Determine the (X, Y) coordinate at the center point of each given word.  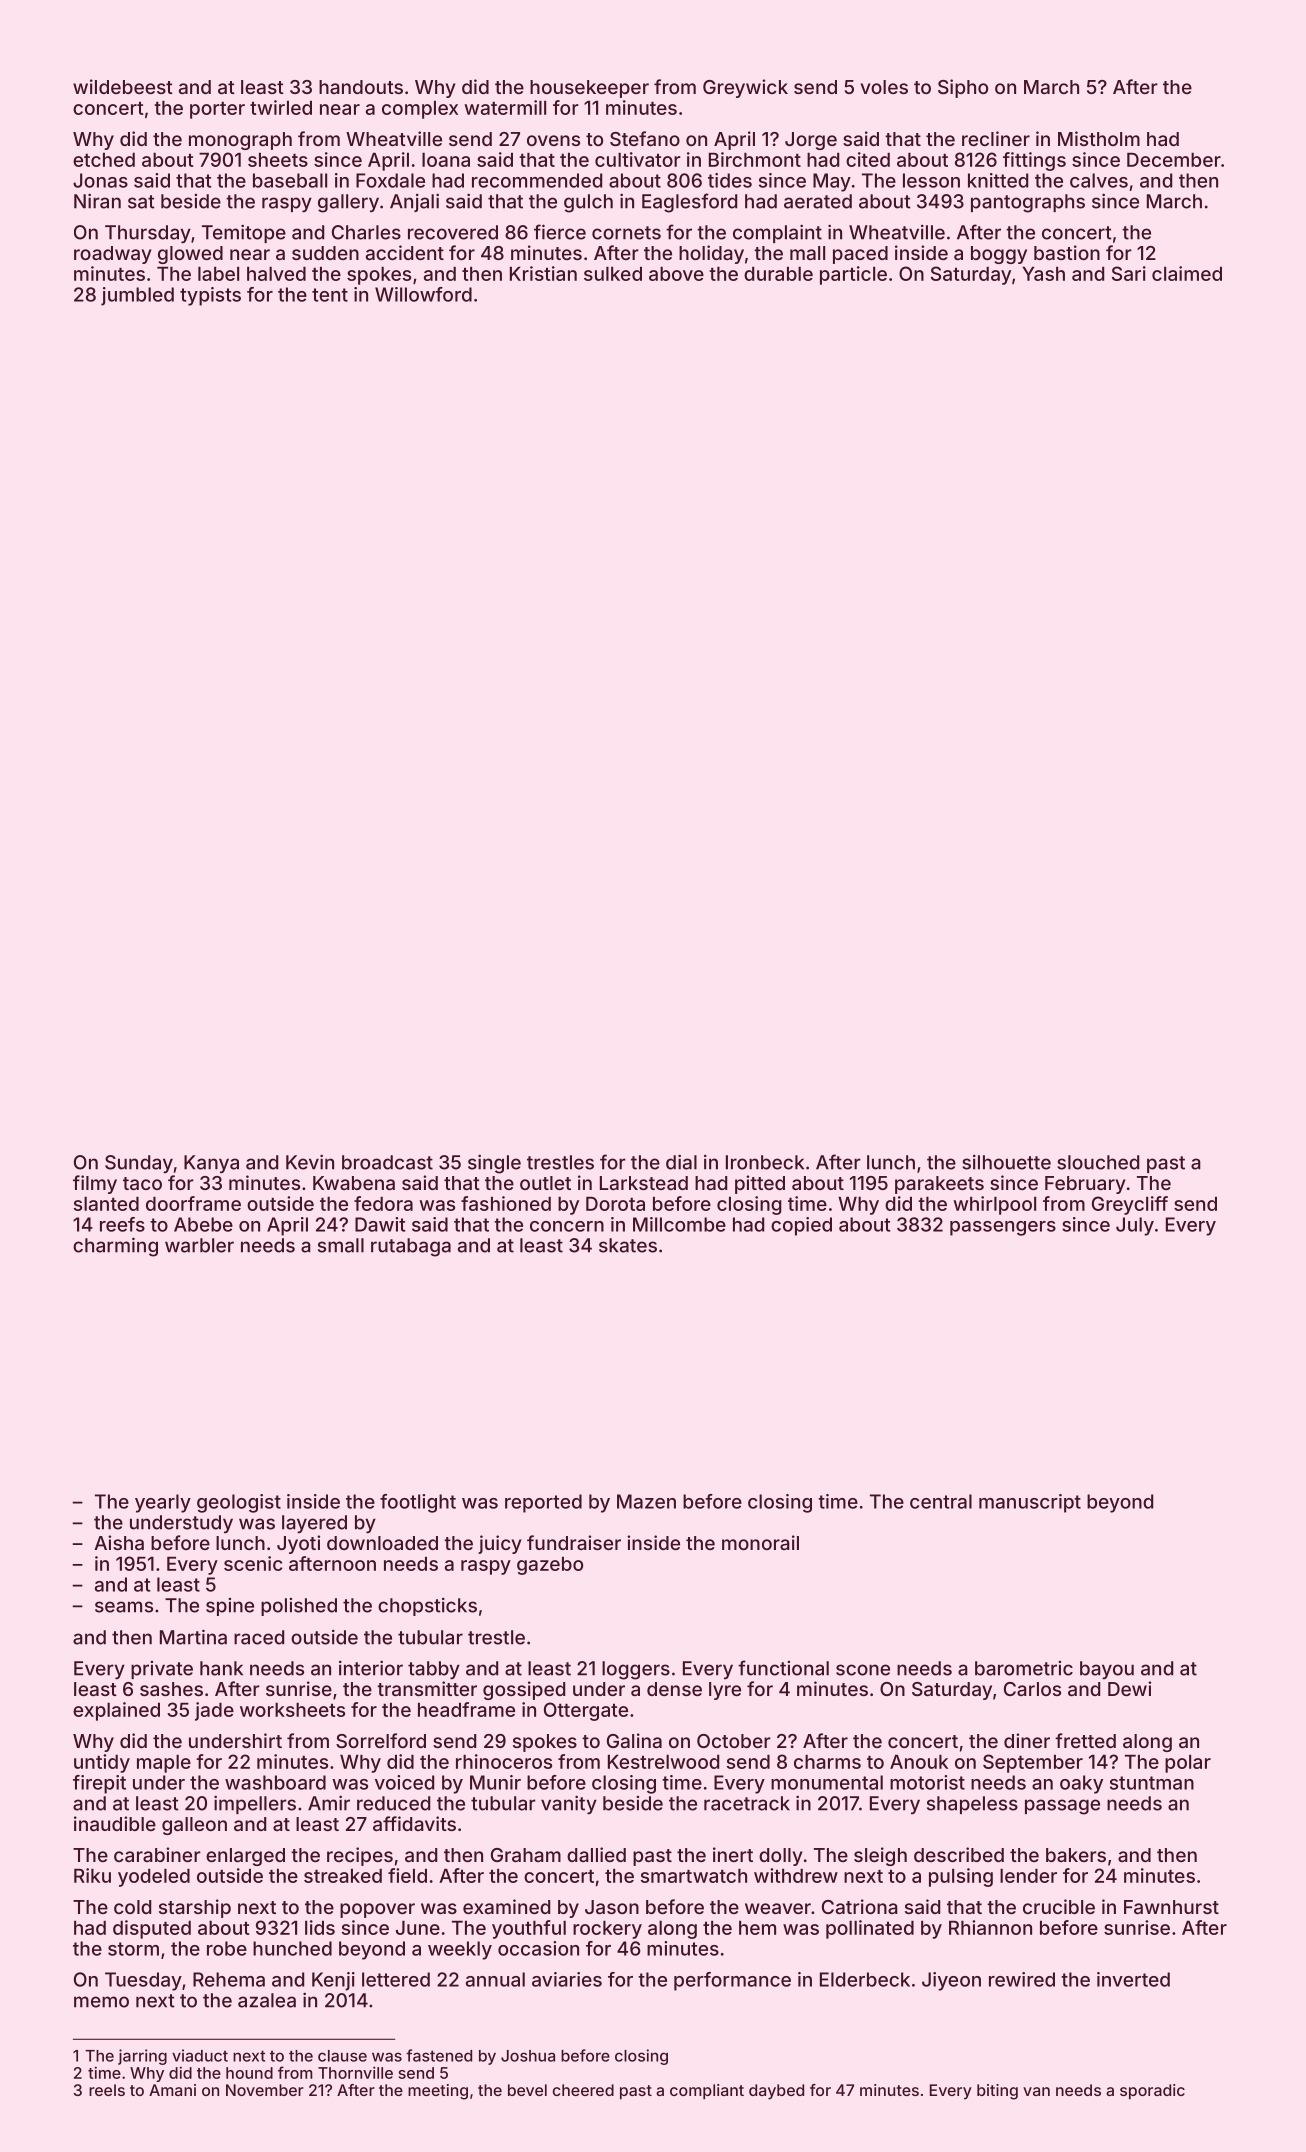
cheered (583, 2090)
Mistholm (1099, 138)
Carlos (1032, 1689)
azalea (267, 2000)
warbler (199, 1245)
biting (997, 2092)
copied (801, 1226)
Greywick (745, 88)
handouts (361, 87)
